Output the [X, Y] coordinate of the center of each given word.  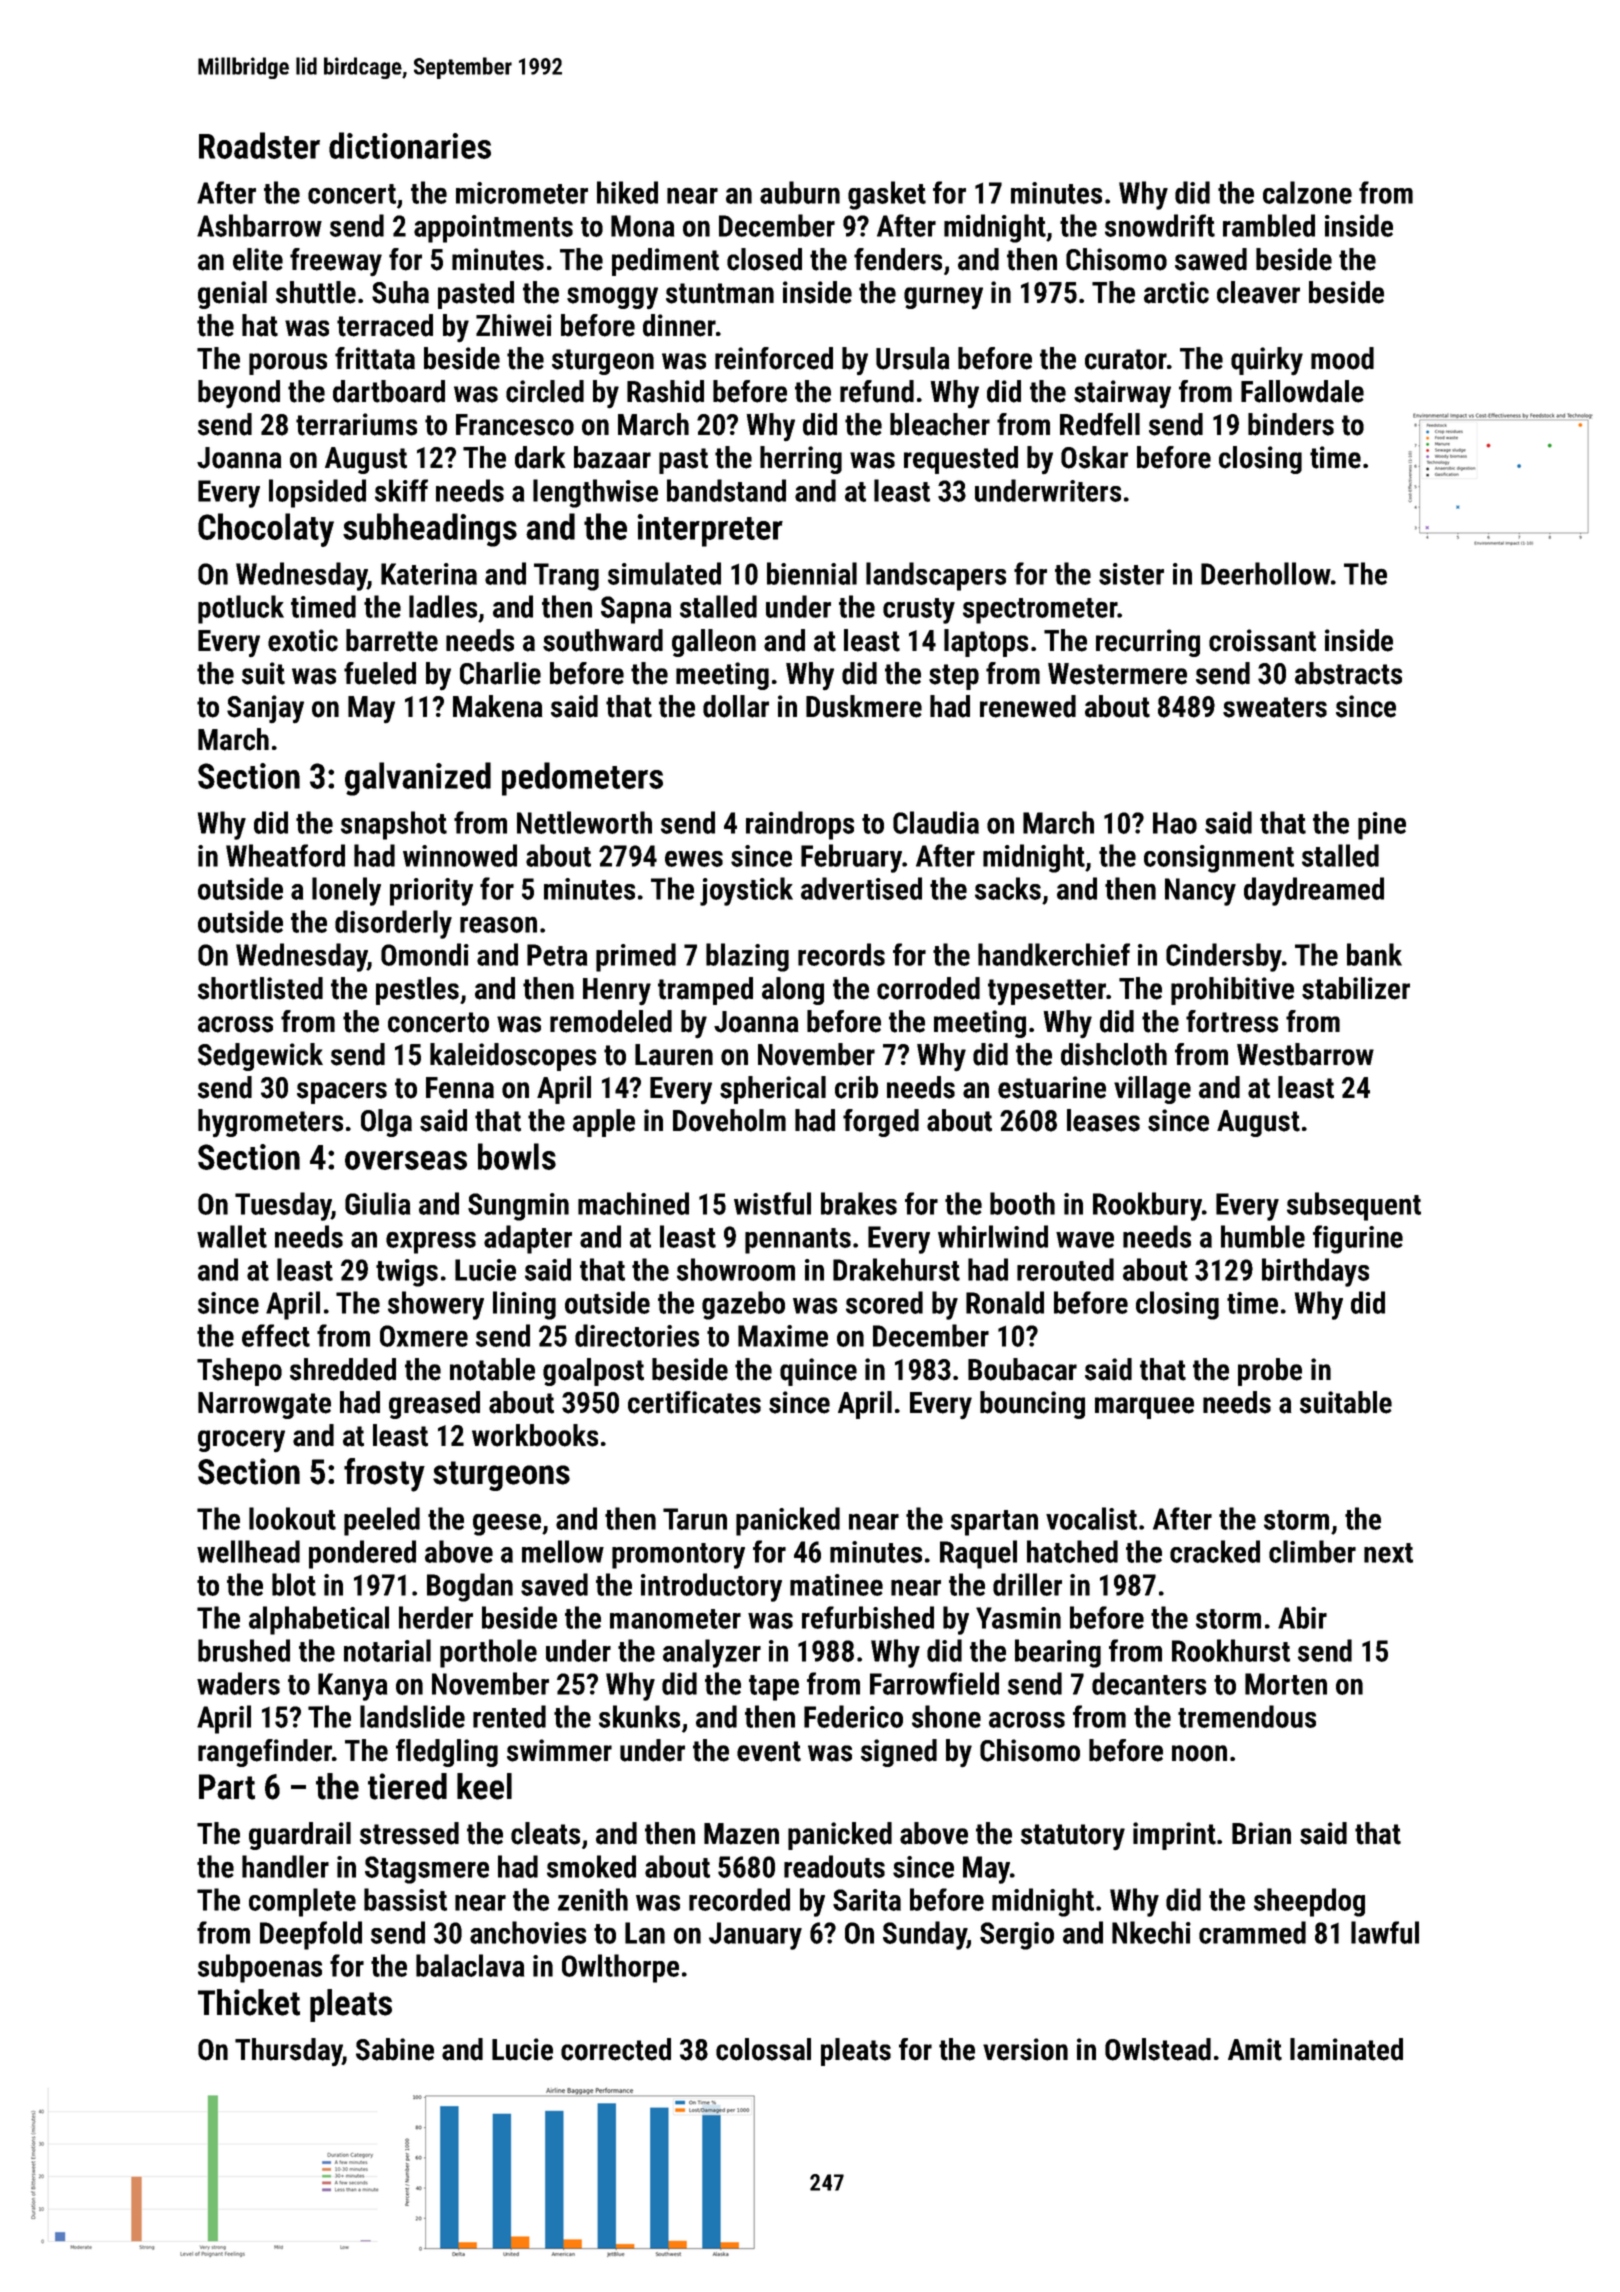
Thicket [249, 2002]
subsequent [1354, 1206]
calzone [1307, 192]
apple [604, 1123]
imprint [1174, 1836]
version [1025, 2049]
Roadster [259, 145]
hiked [627, 192]
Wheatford [285, 855]
